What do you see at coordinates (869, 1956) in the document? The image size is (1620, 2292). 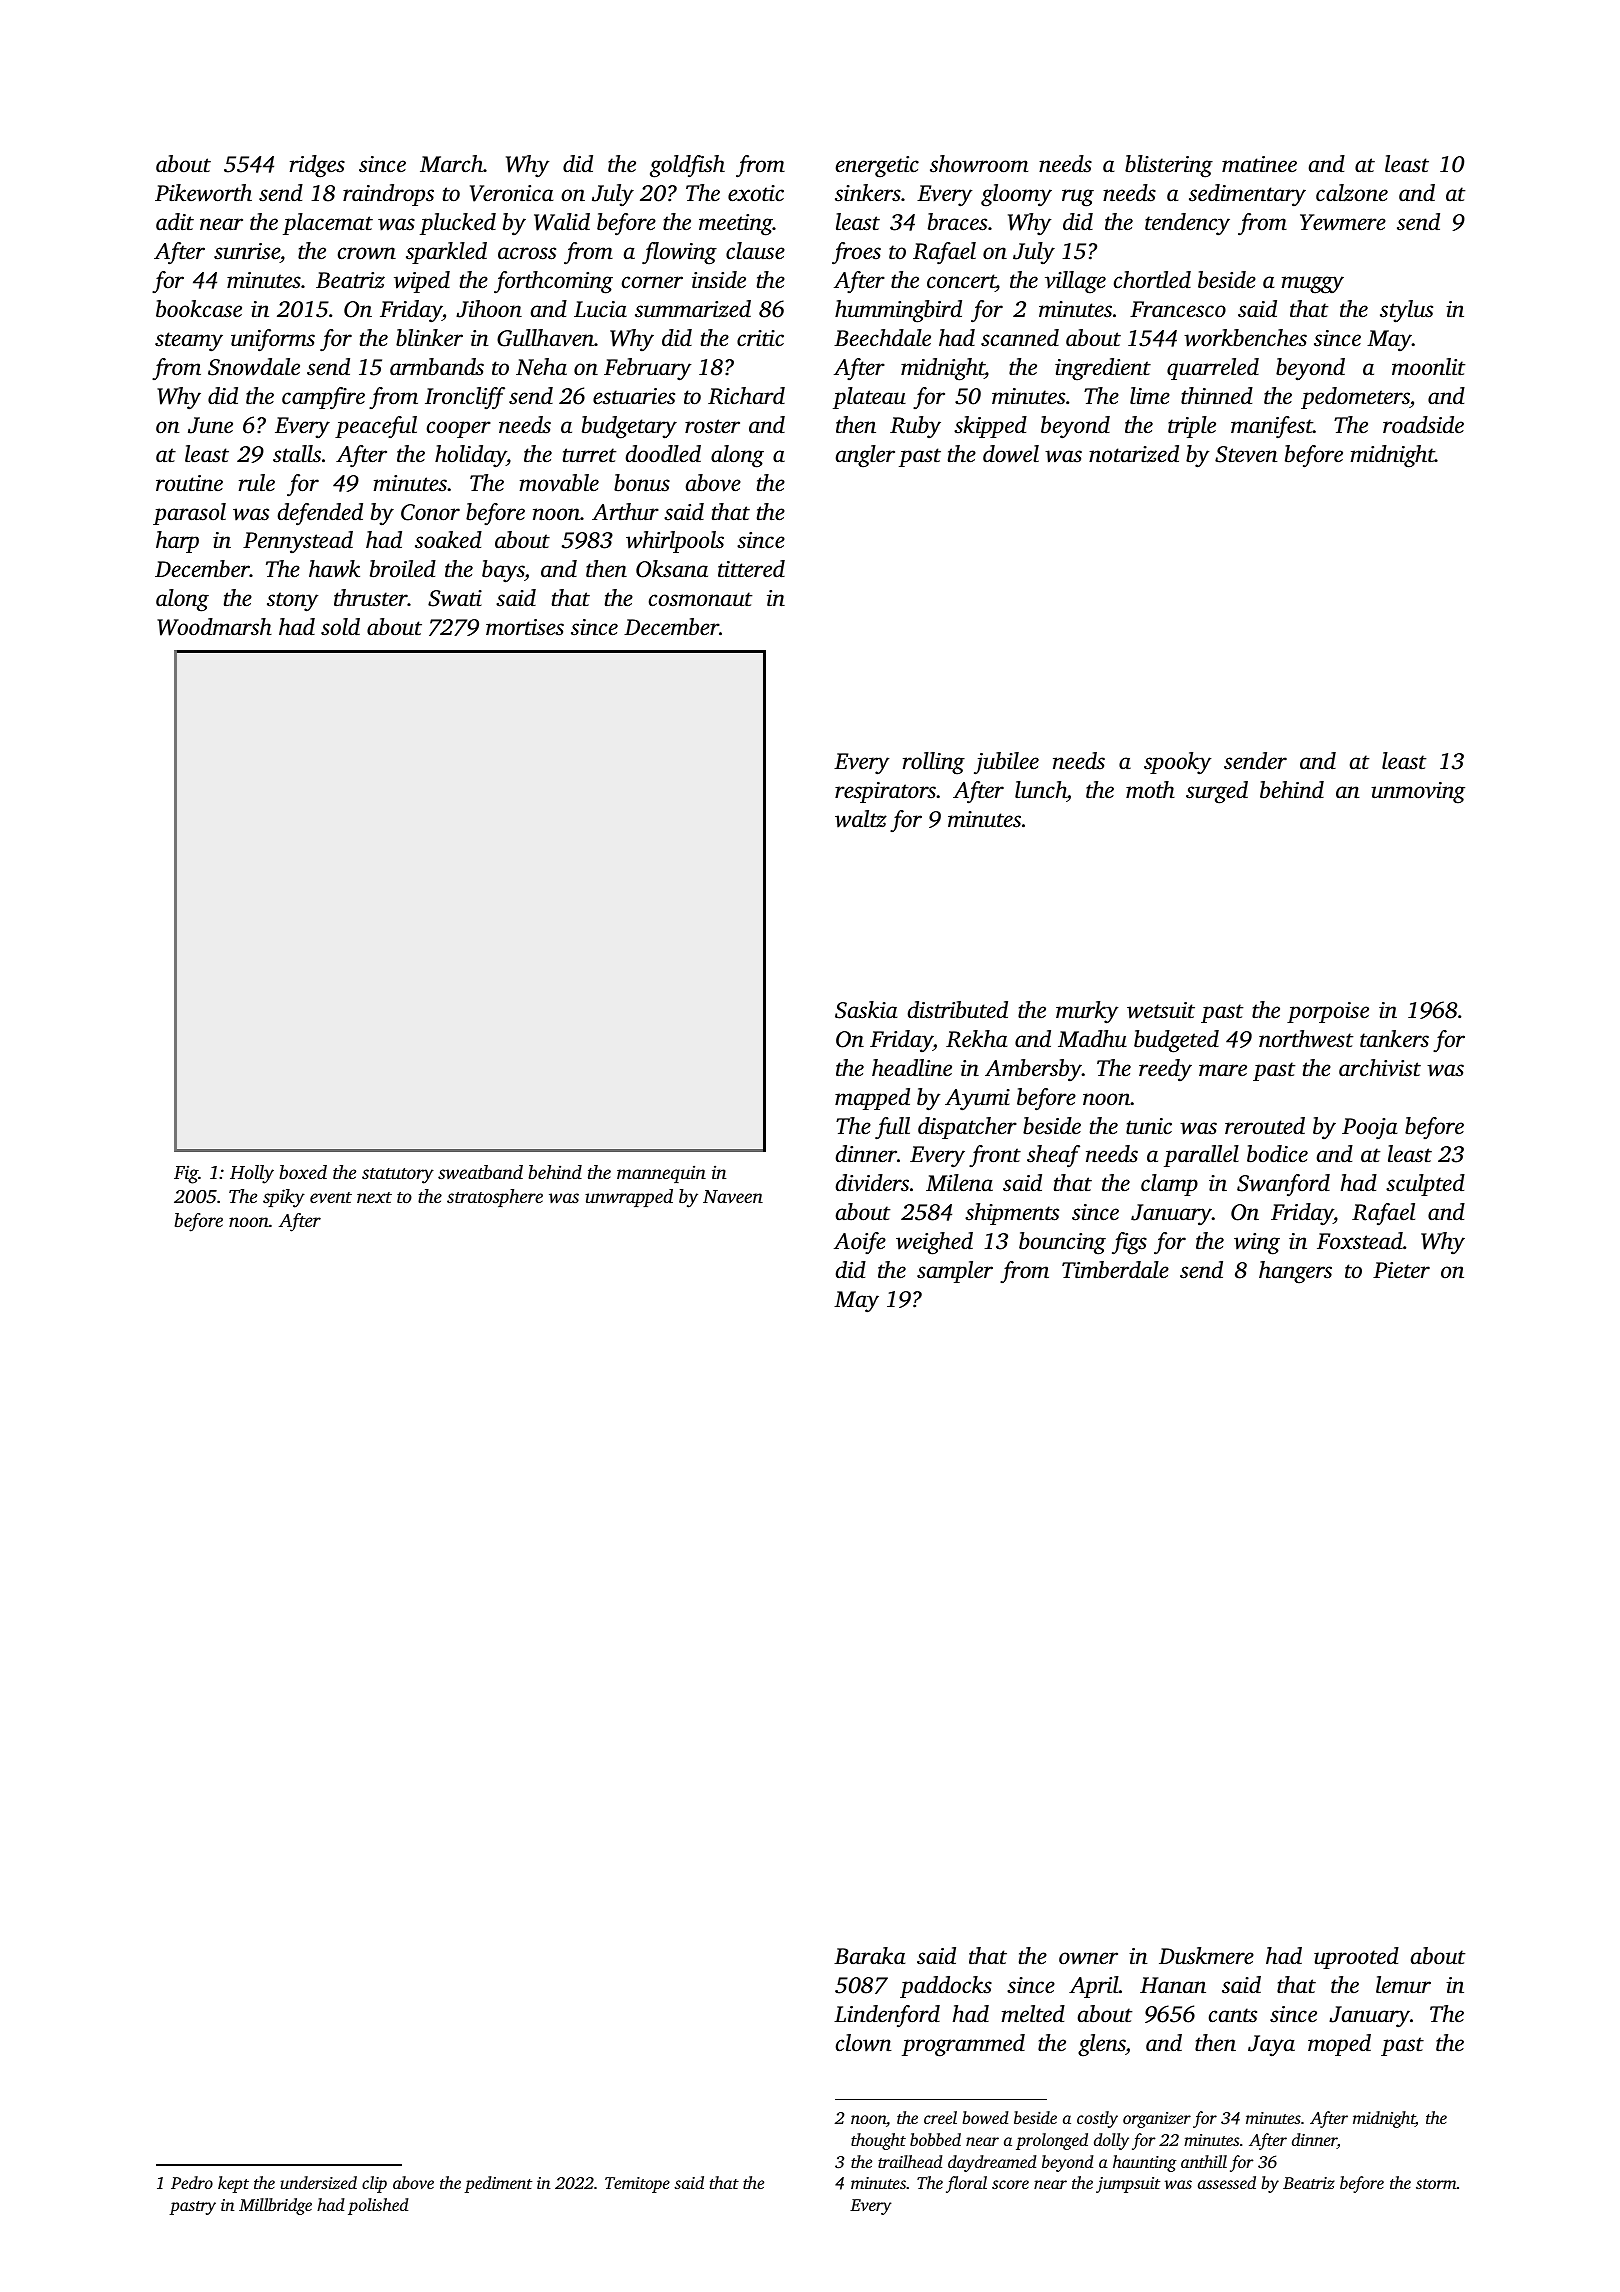 I see `Baraka` at bounding box center [869, 1956].
